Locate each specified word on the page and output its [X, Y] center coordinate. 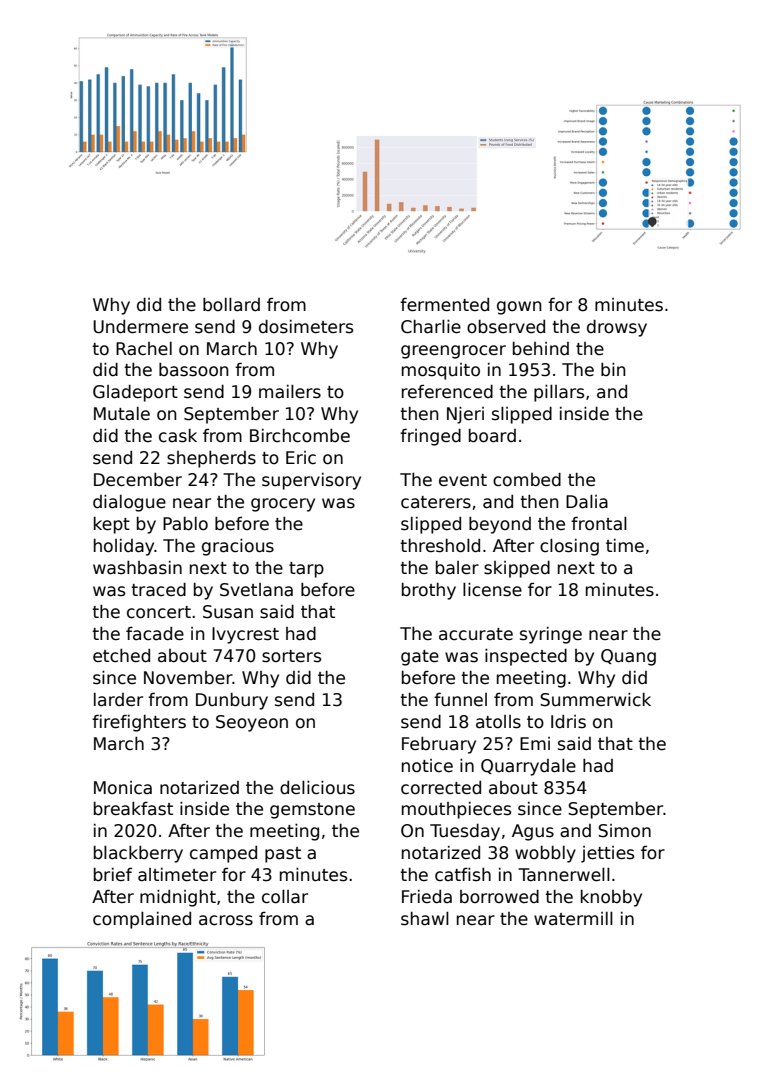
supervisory [311, 481]
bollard [231, 305]
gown [519, 308]
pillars [559, 393]
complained [142, 920]
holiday [124, 547]
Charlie [431, 327]
